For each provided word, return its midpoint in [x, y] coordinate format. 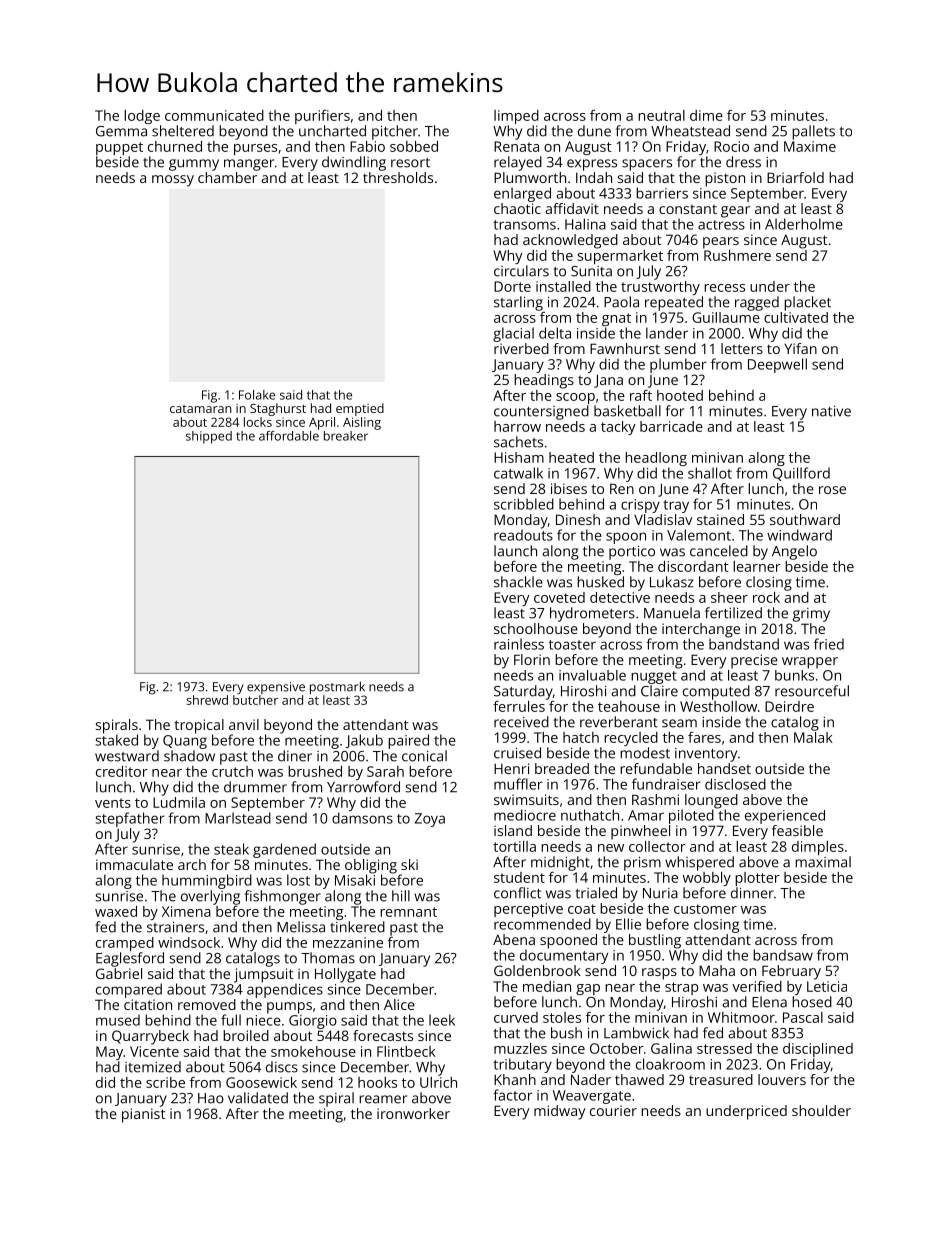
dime [706, 115]
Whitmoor [741, 1017]
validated [258, 1098]
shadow [189, 756]
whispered [699, 863]
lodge [142, 117]
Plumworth [530, 177]
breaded [562, 768]
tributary [522, 1065]
